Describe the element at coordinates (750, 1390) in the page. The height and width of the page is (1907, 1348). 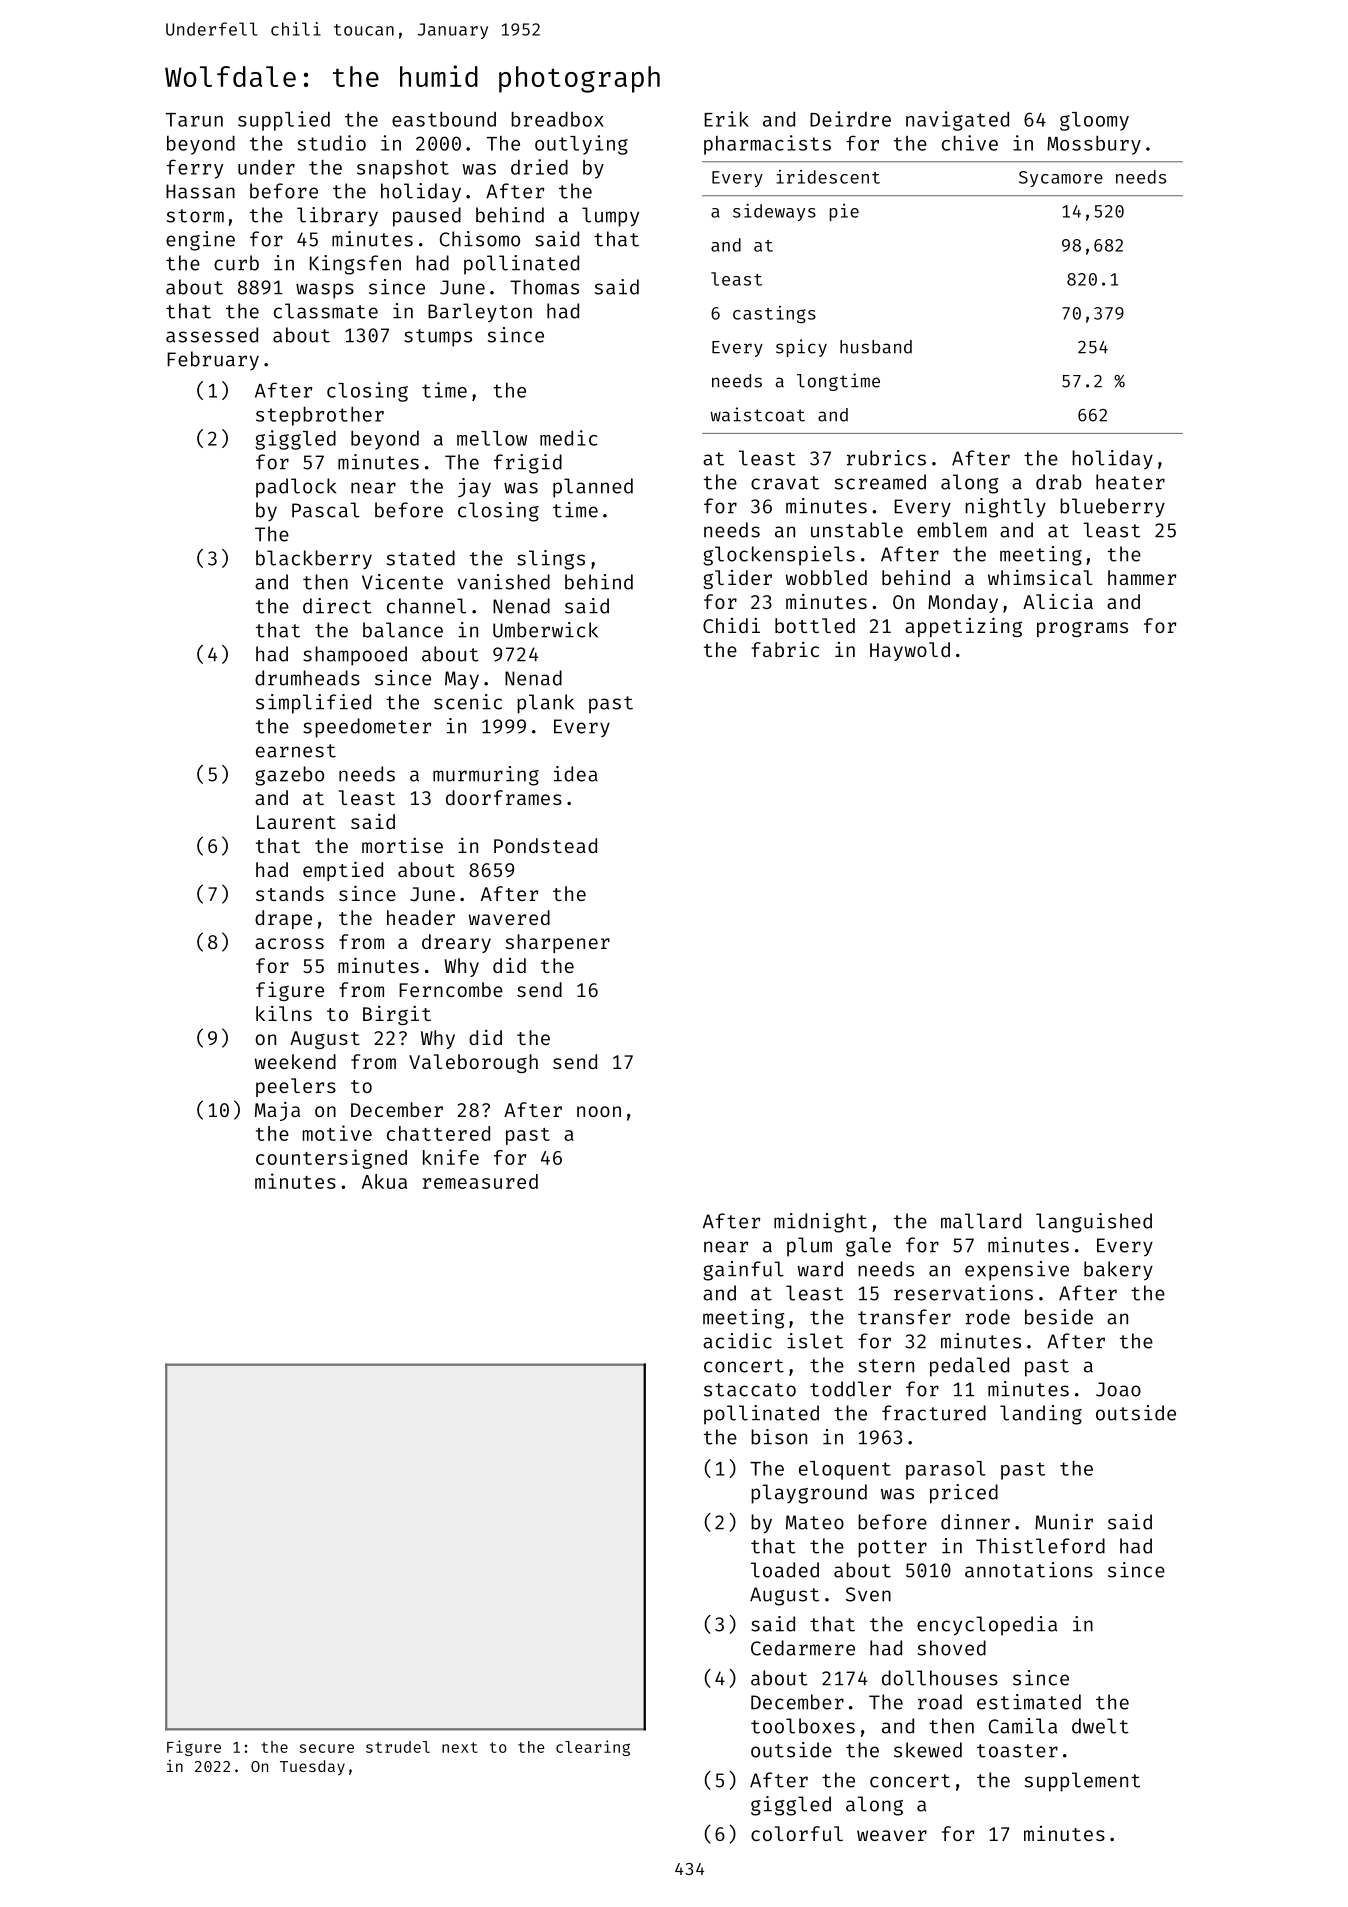
I see `staccato` at that location.
